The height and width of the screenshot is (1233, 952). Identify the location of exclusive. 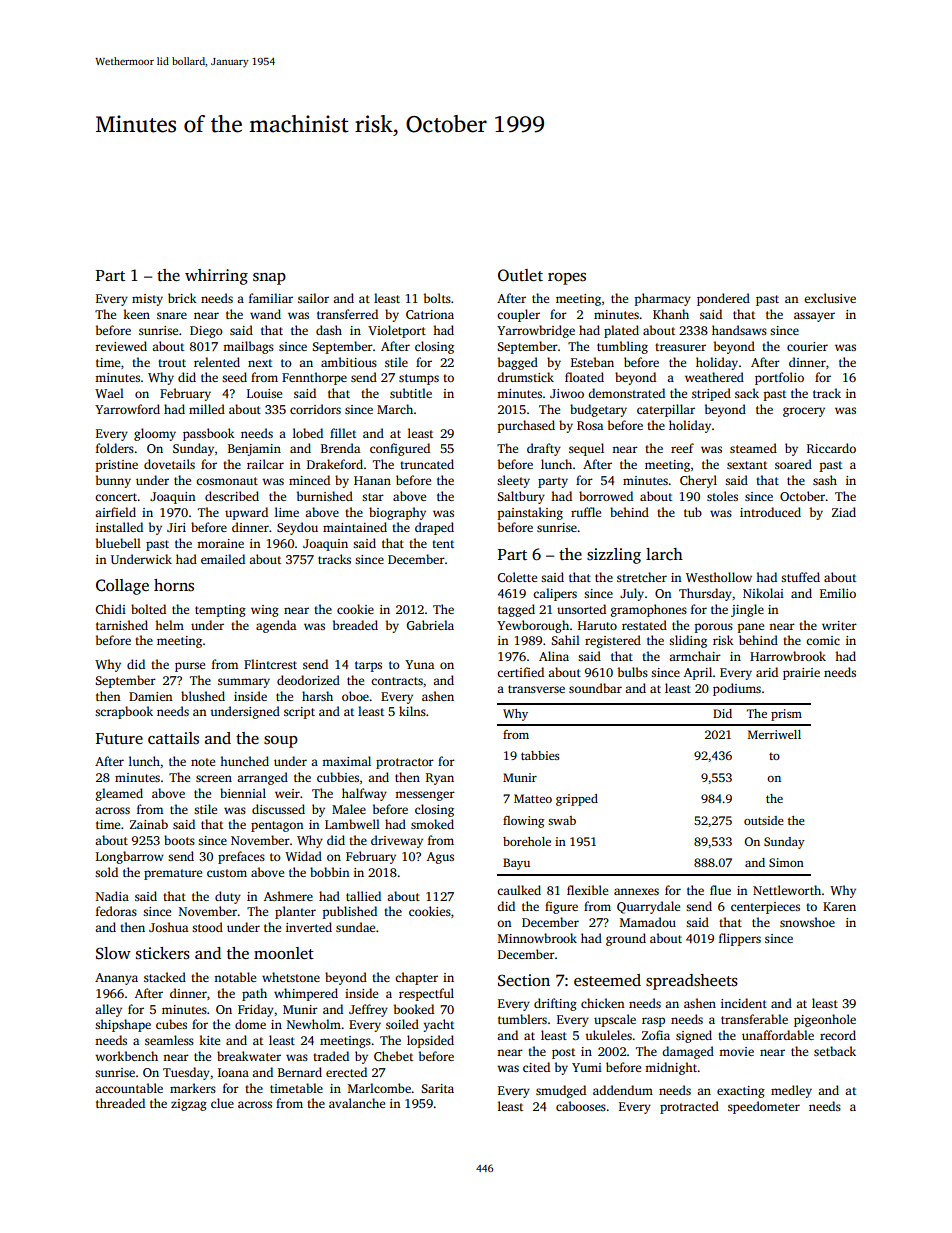
(830, 298).
